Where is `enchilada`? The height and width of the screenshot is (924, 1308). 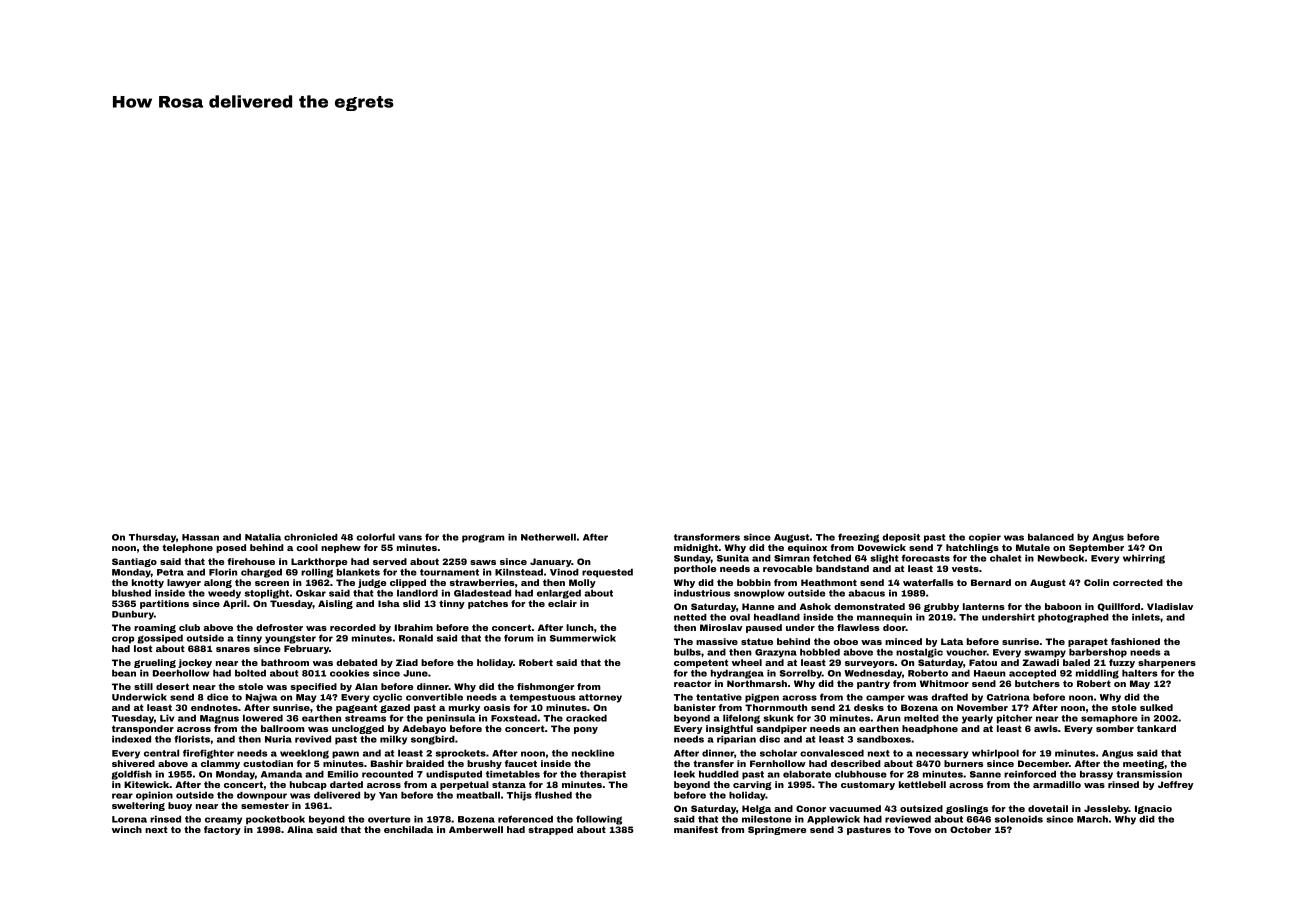
enchilada is located at coordinates (408, 829).
